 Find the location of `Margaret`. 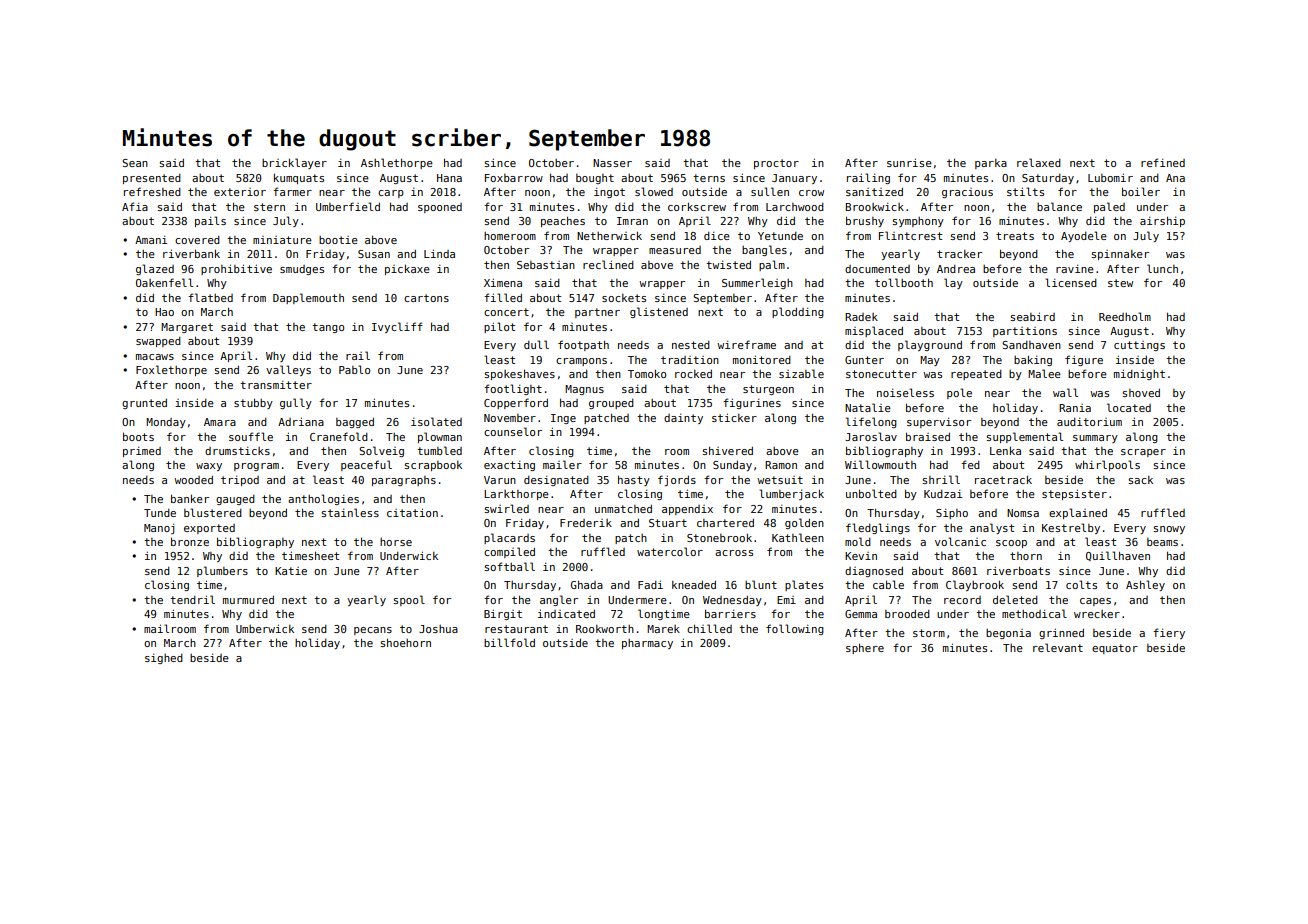

Margaret is located at coordinates (187, 328).
